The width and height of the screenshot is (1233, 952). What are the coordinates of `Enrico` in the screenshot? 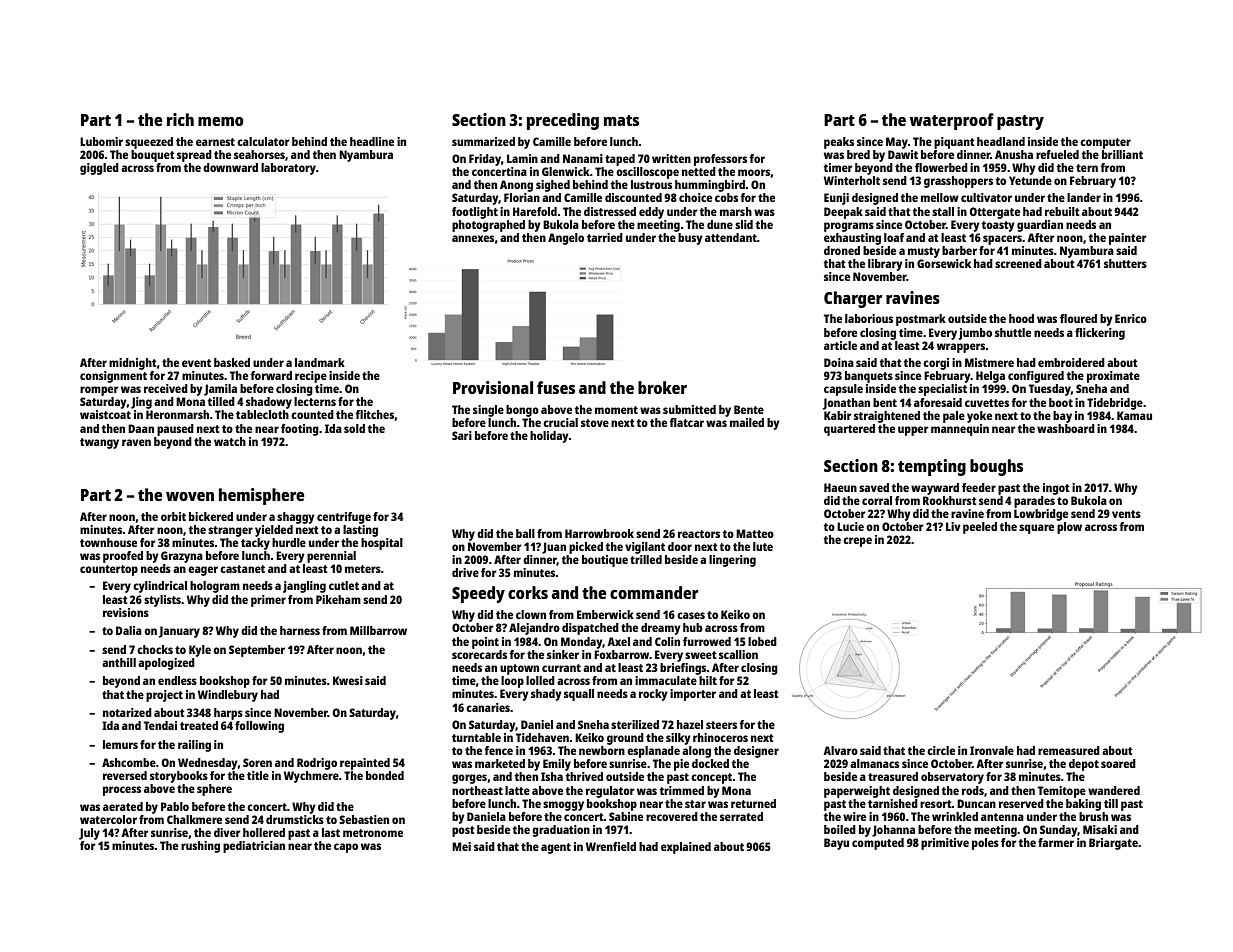 It's located at (1131, 318).
